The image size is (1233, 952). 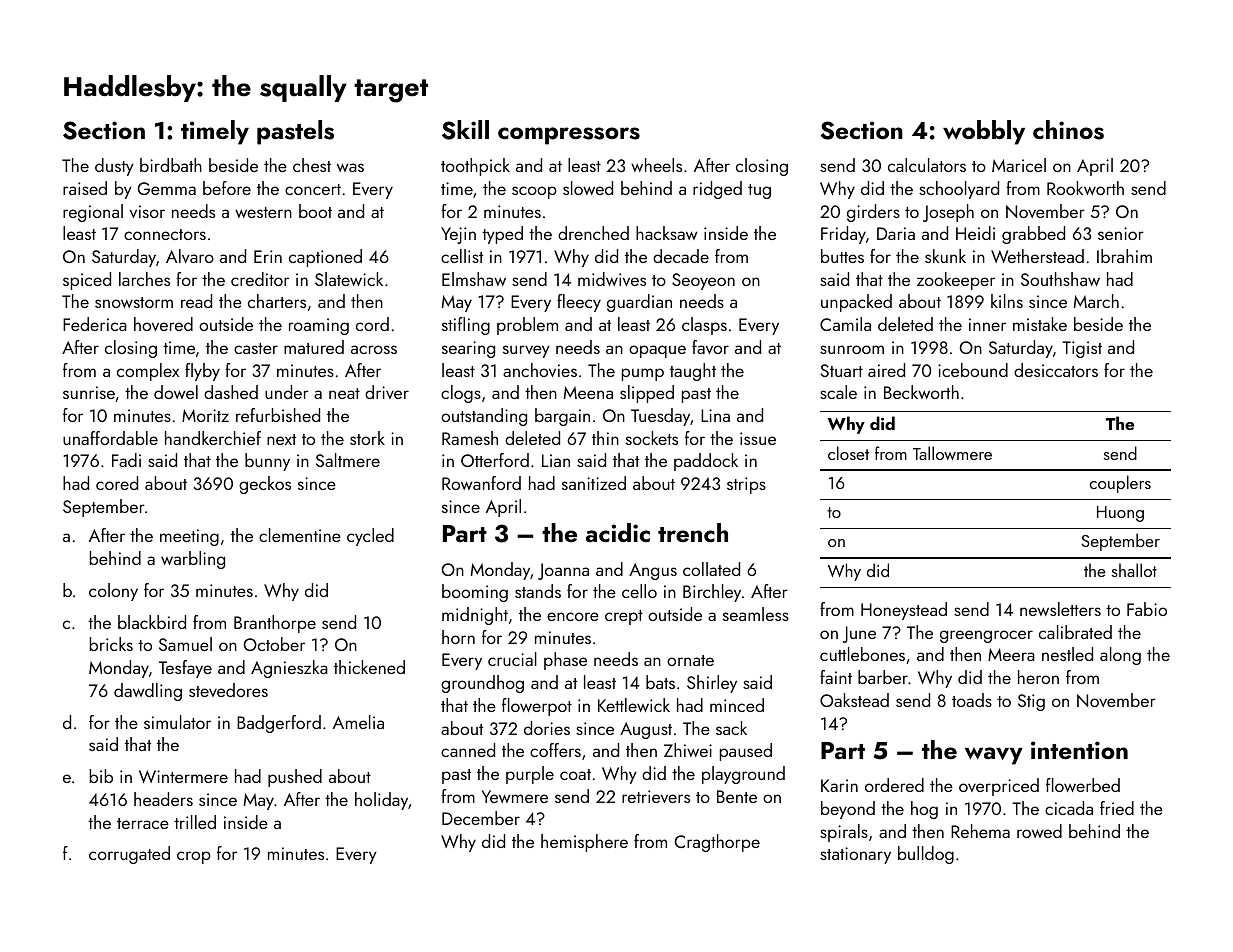 What do you see at coordinates (275, 624) in the screenshot?
I see `Branthorpe` at bounding box center [275, 624].
